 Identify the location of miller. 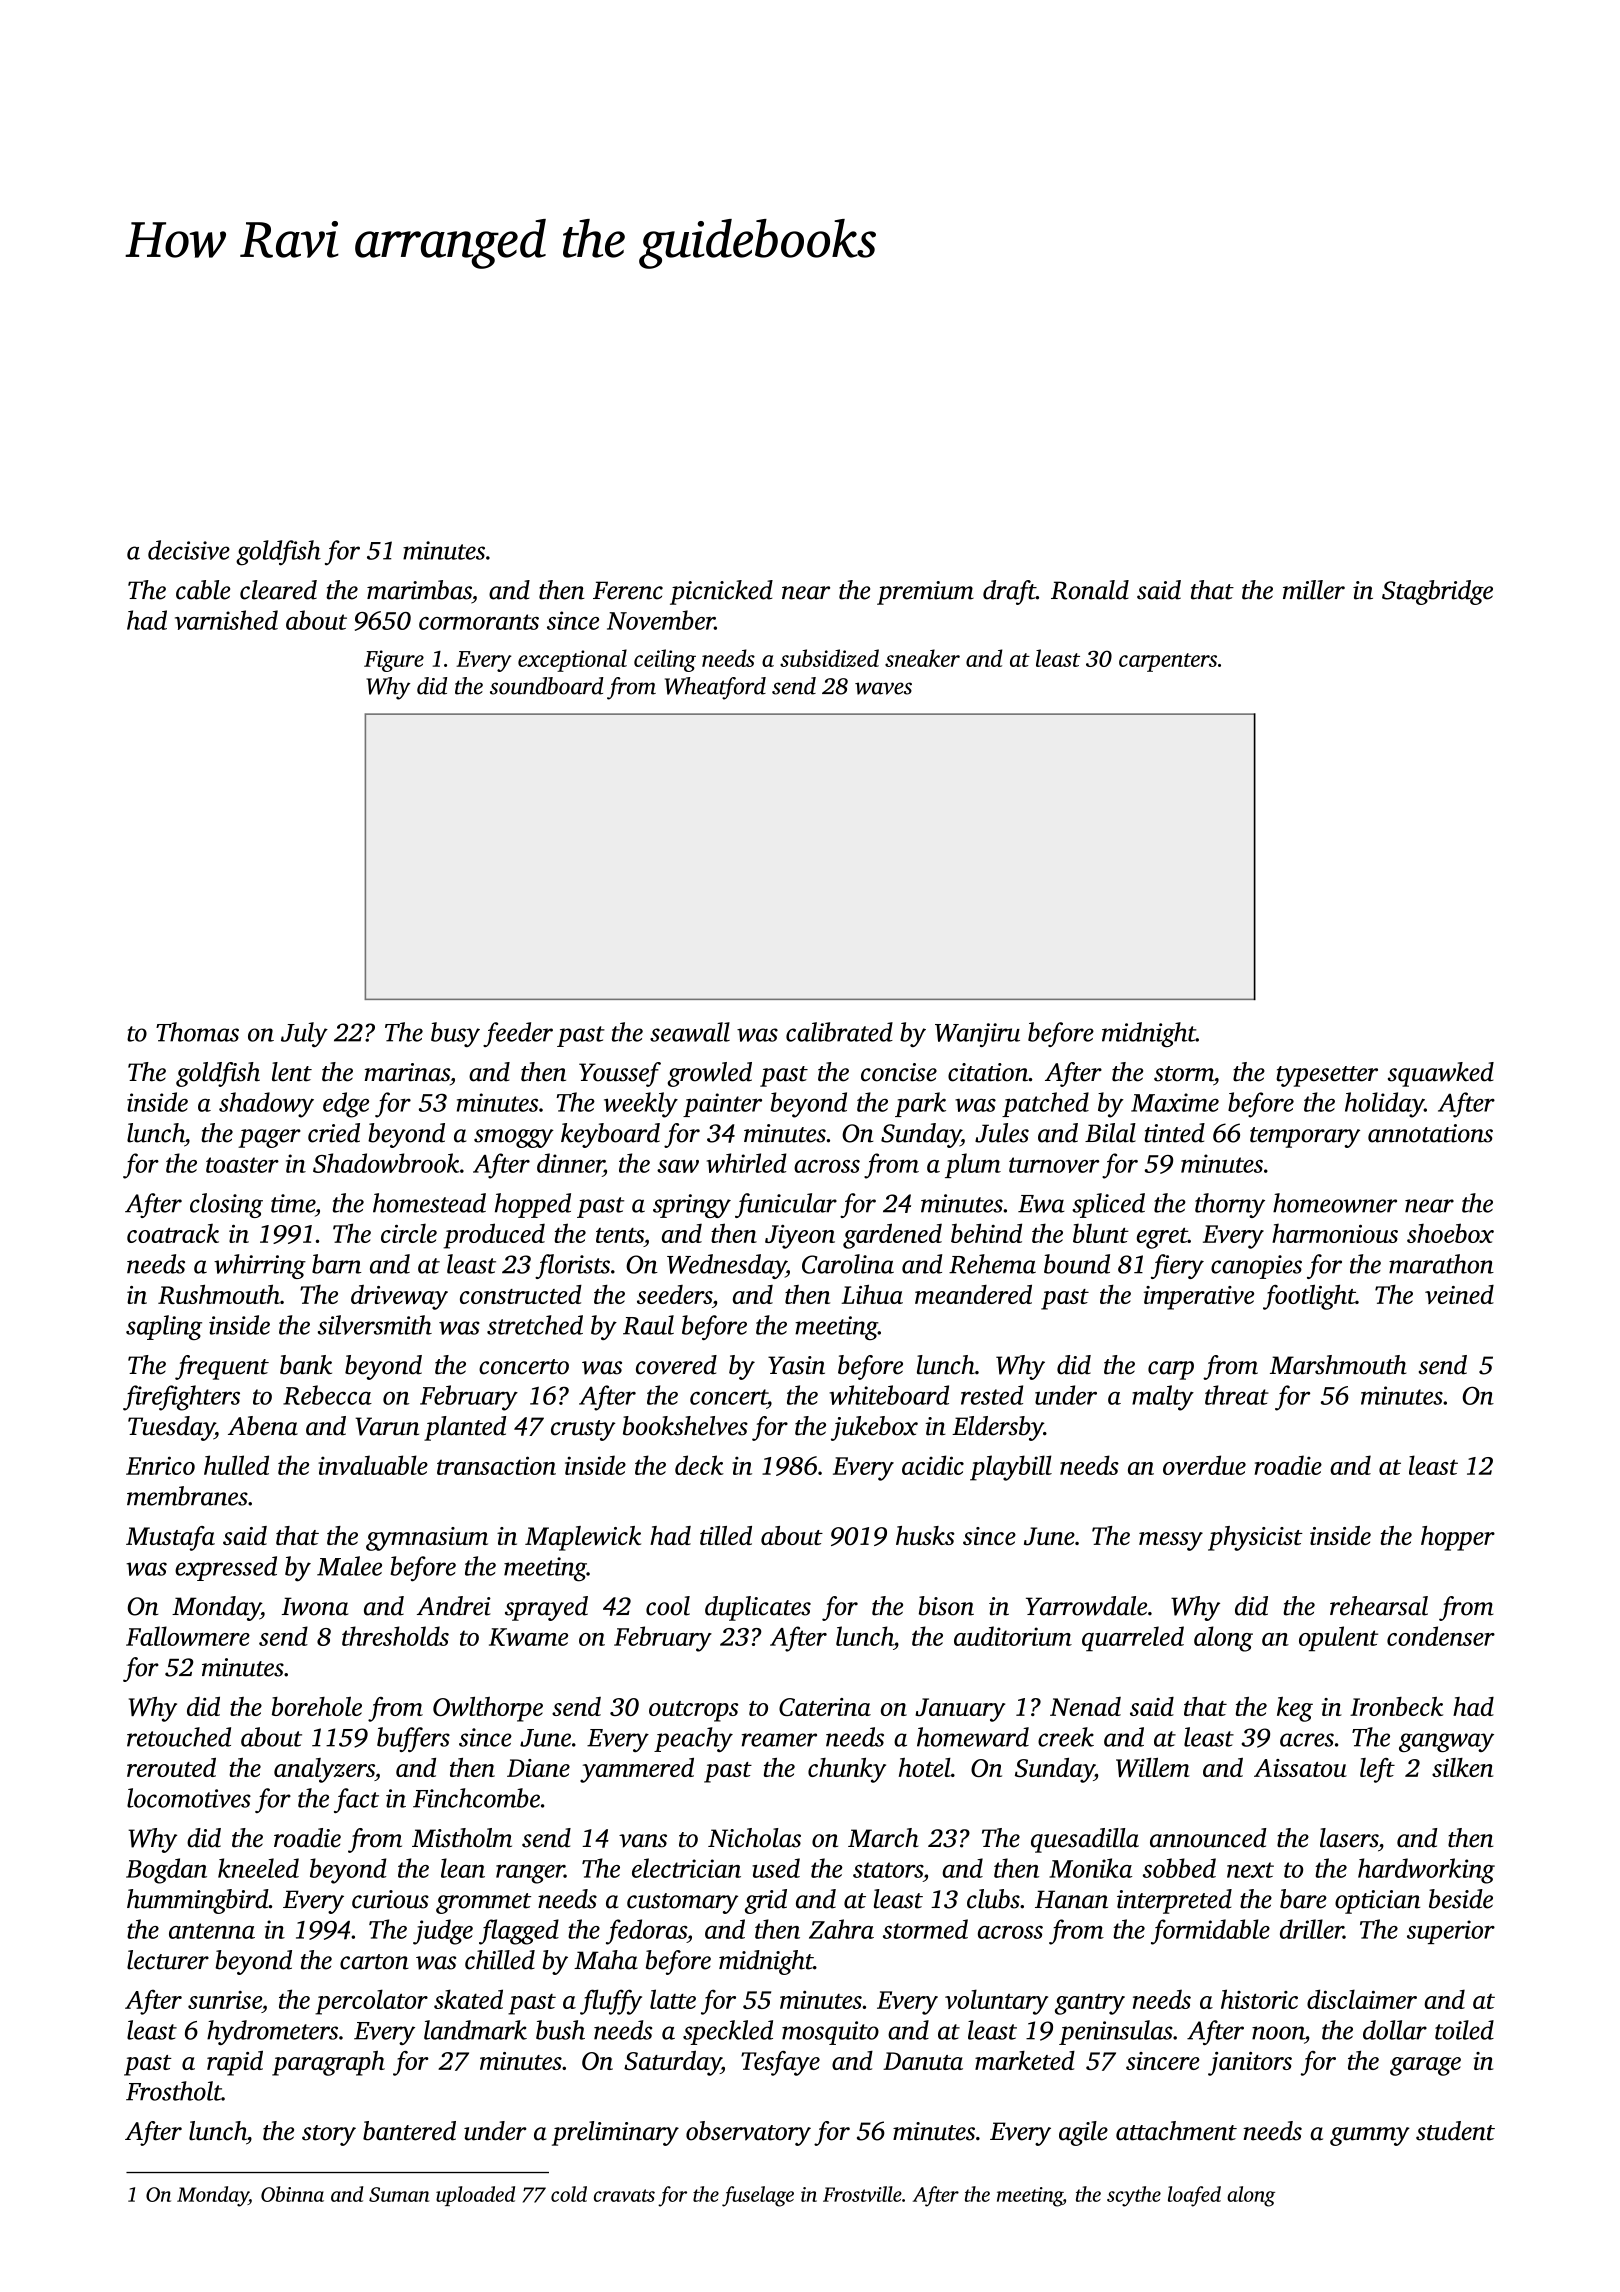
(1314, 590).
